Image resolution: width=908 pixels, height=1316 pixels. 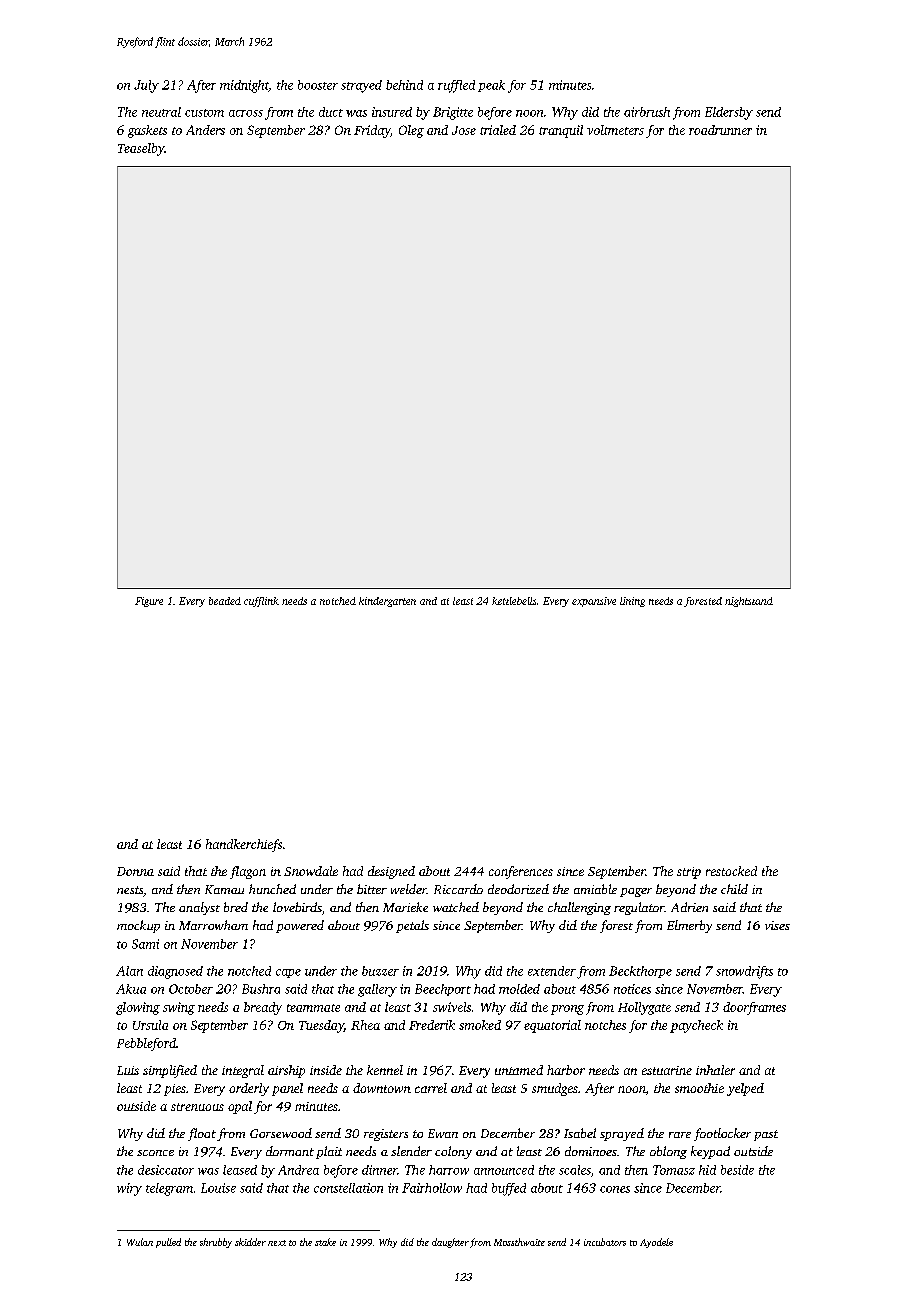 What do you see at coordinates (615, 130) in the image?
I see `voltmeters` at bounding box center [615, 130].
